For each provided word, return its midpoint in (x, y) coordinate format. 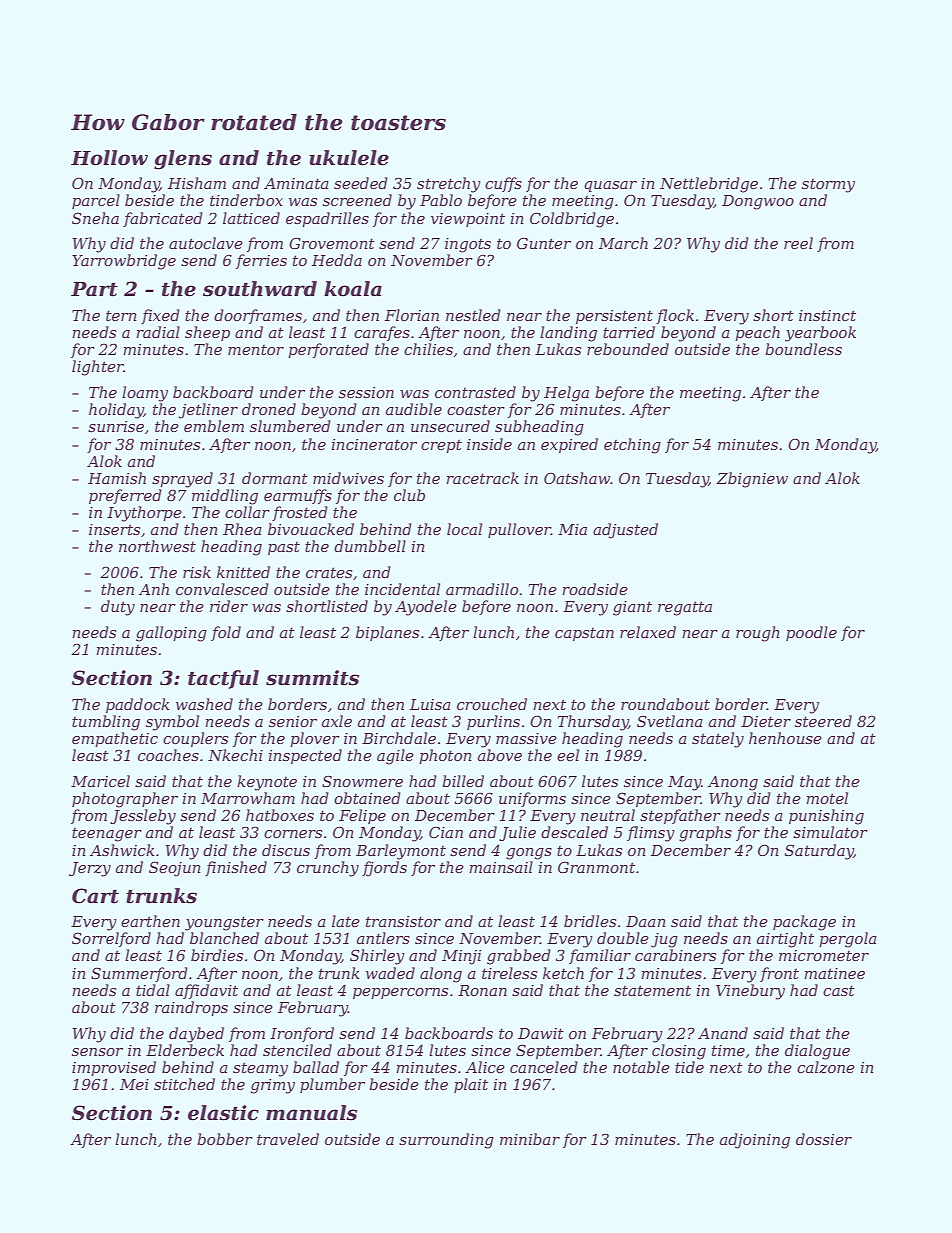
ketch (563, 973)
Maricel (100, 781)
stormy (828, 185)
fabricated (163, 219)
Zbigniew (752, 480)
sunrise (116, 426)
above (500, 755)
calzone (826, 1067)
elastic (223, 1113)
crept (441, 446)
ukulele (349, 158)
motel (827, 798)
